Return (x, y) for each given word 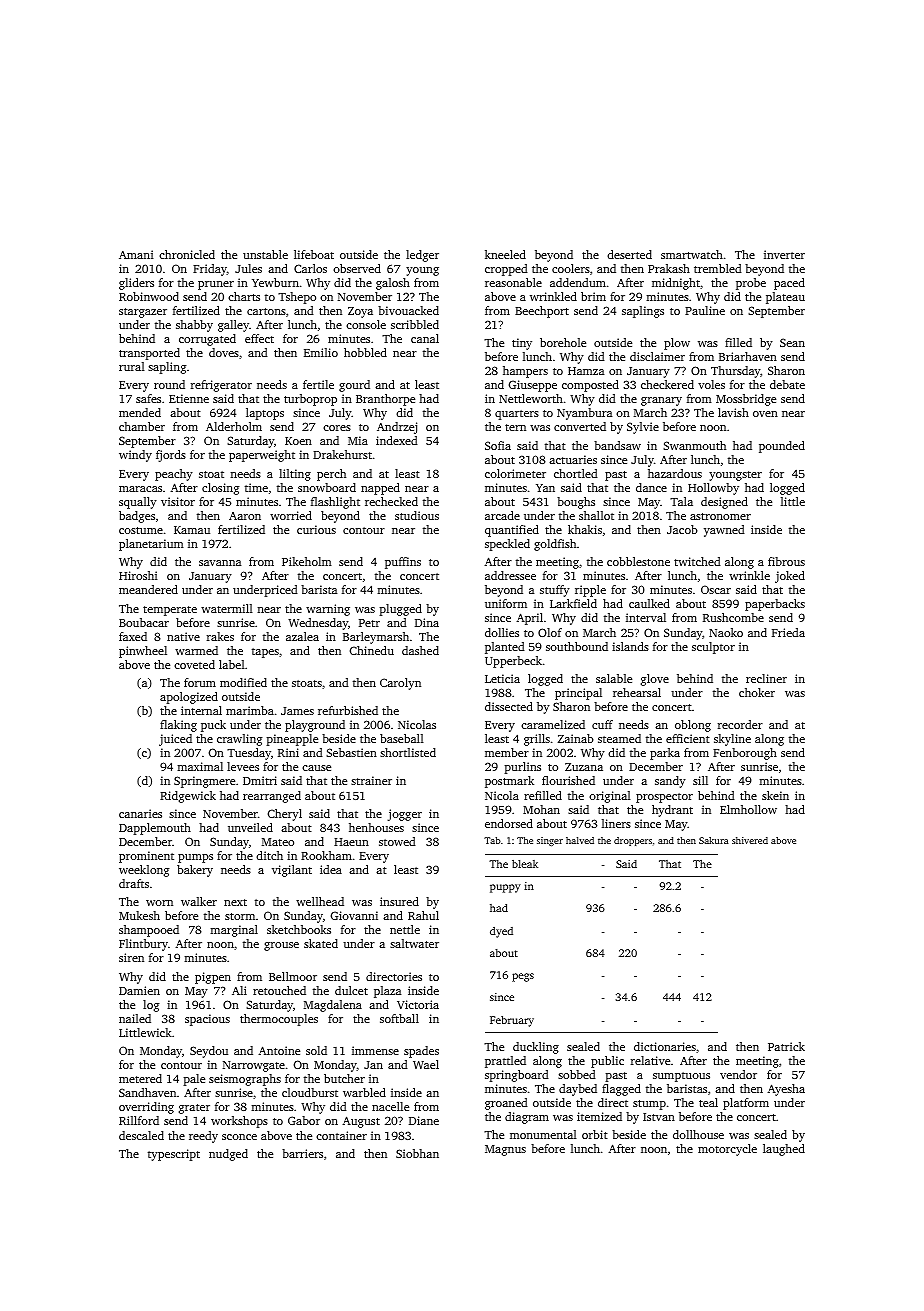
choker (757, 692)
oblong (693, 726)
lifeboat (314, 254)
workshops (239, 1122)
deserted (629, 254)
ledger (422, 256)
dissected (509, 706)
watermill (226, 608)
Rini (288, 752)
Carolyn (400, 684)
